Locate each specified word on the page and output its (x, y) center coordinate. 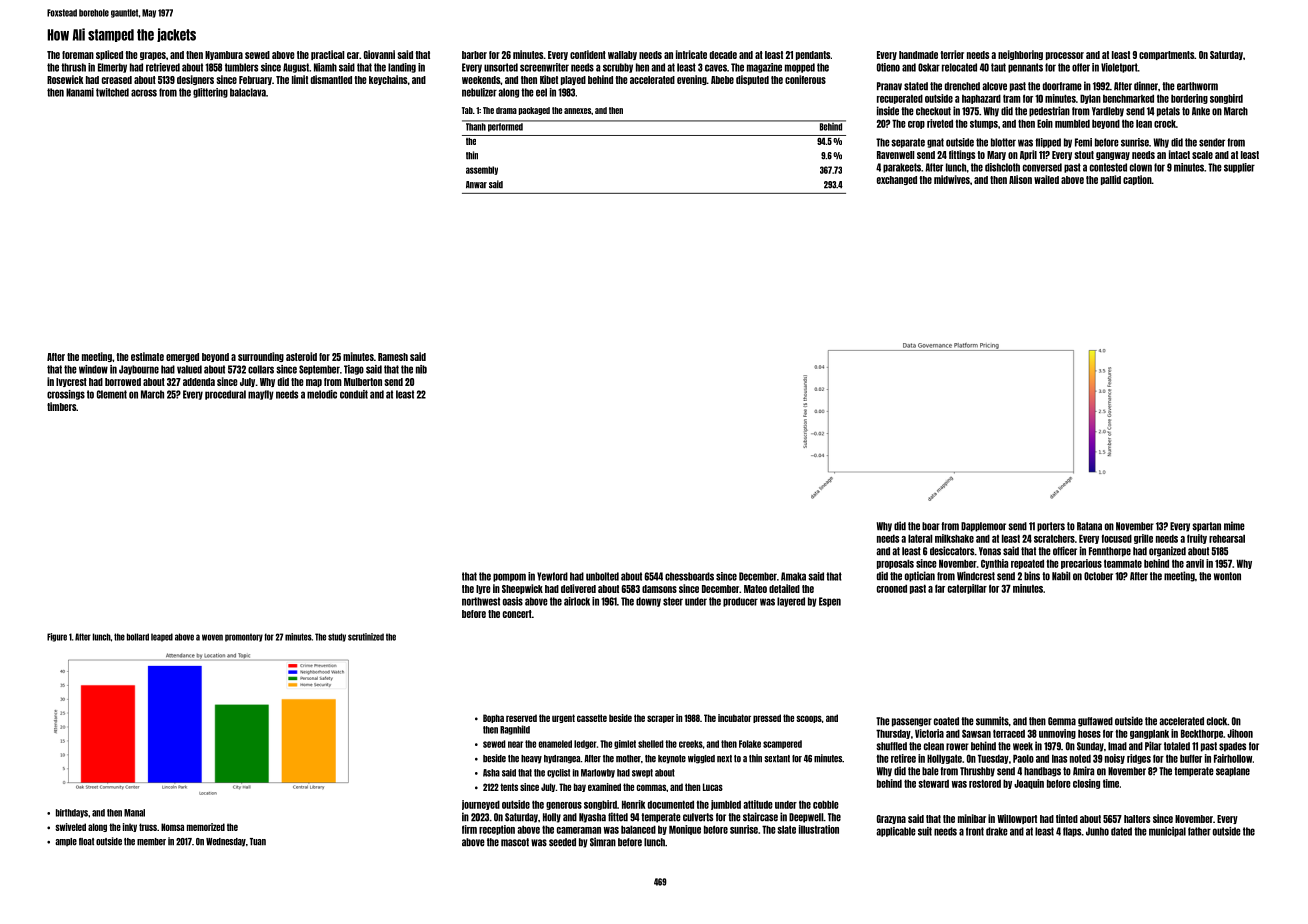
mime (1234, 526)
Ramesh (393, 357)
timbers (61, 406)
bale (930, 771)
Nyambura (224, 55)
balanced (638, 829)
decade (723, 55)
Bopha (493, 718)
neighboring (1020, 55)
